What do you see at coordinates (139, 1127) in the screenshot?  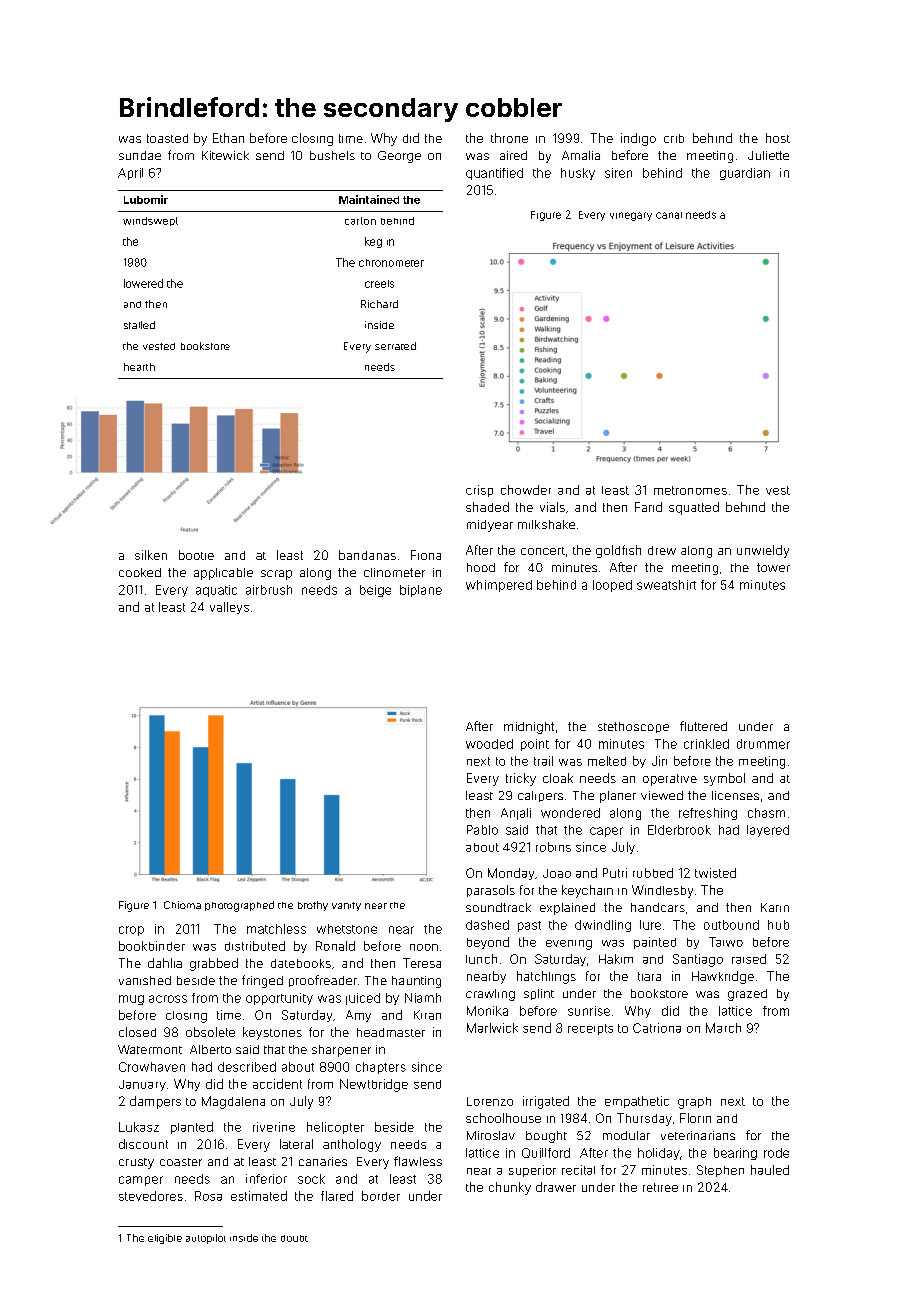 I see `Lukasz` at bounding box center [139, 1127].
